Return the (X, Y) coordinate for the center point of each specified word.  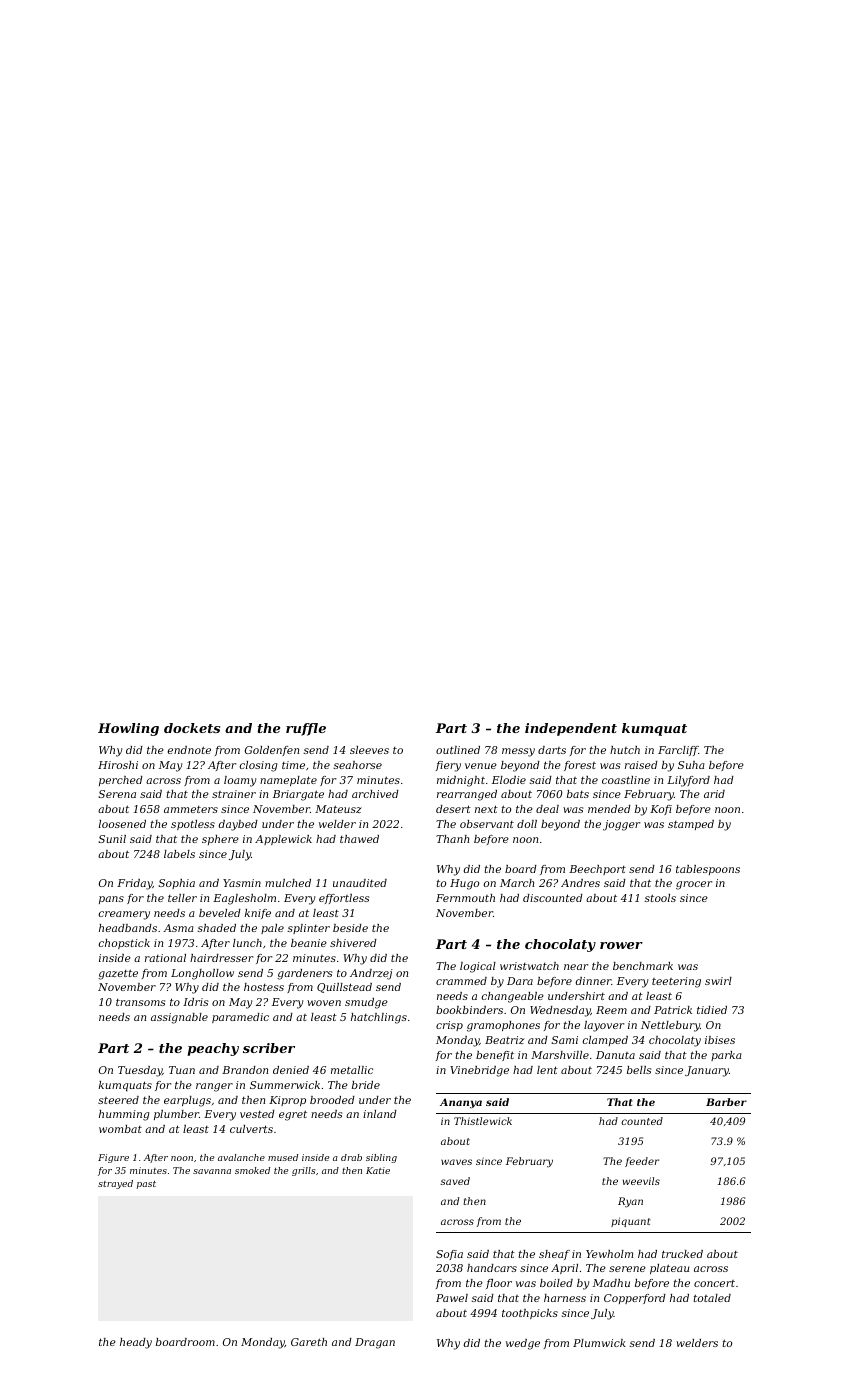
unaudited (360, 883)
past (146, 1185)
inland (380, 1114)
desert (453, 809)
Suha (691, 765)
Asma (178, 928)
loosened (122, 824)
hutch (625, 750)
